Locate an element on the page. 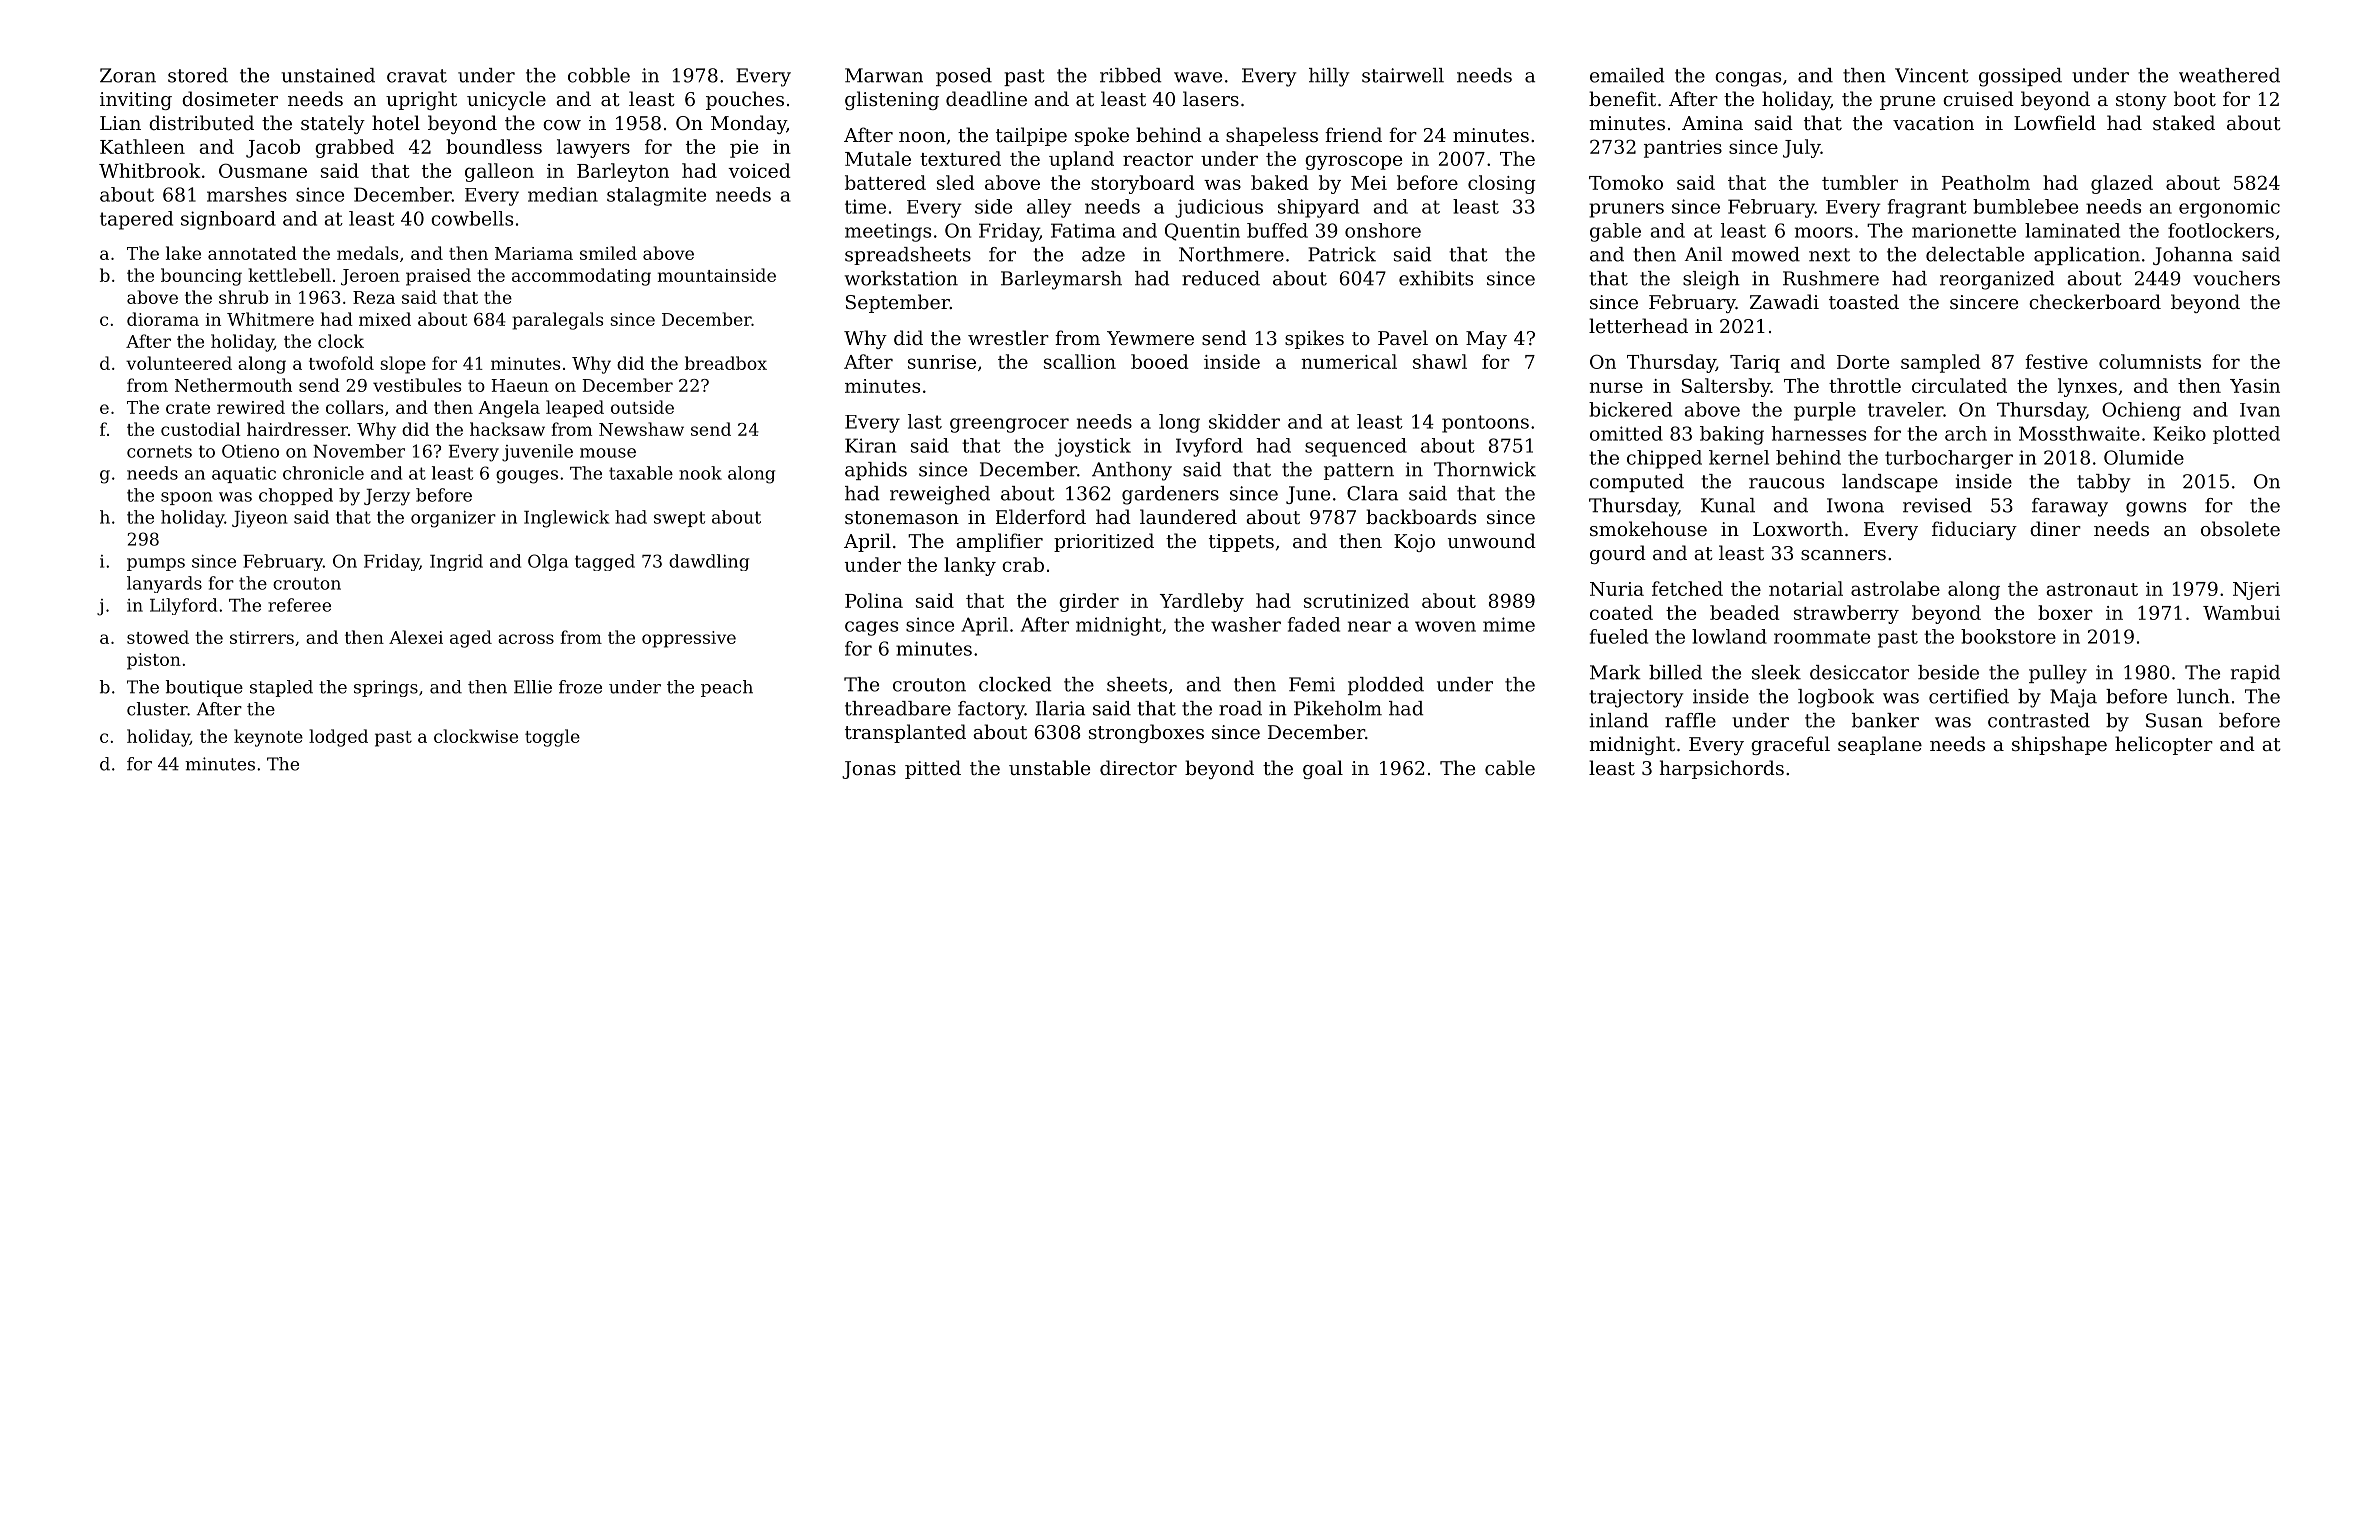 This document has height=1540, width=2380. harpsichords is located at coordinates (1722, 769).
